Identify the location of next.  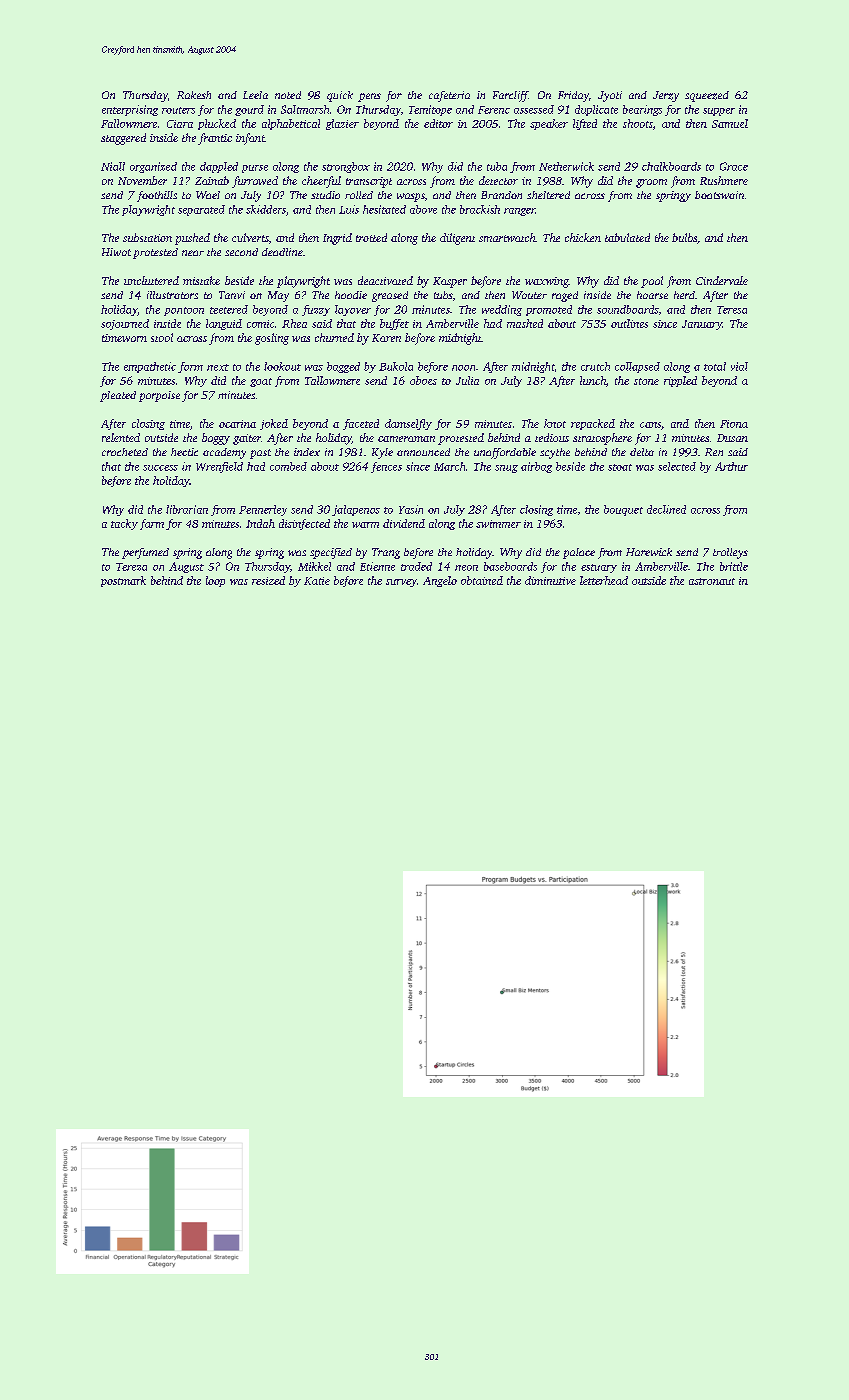
(218, 367).
